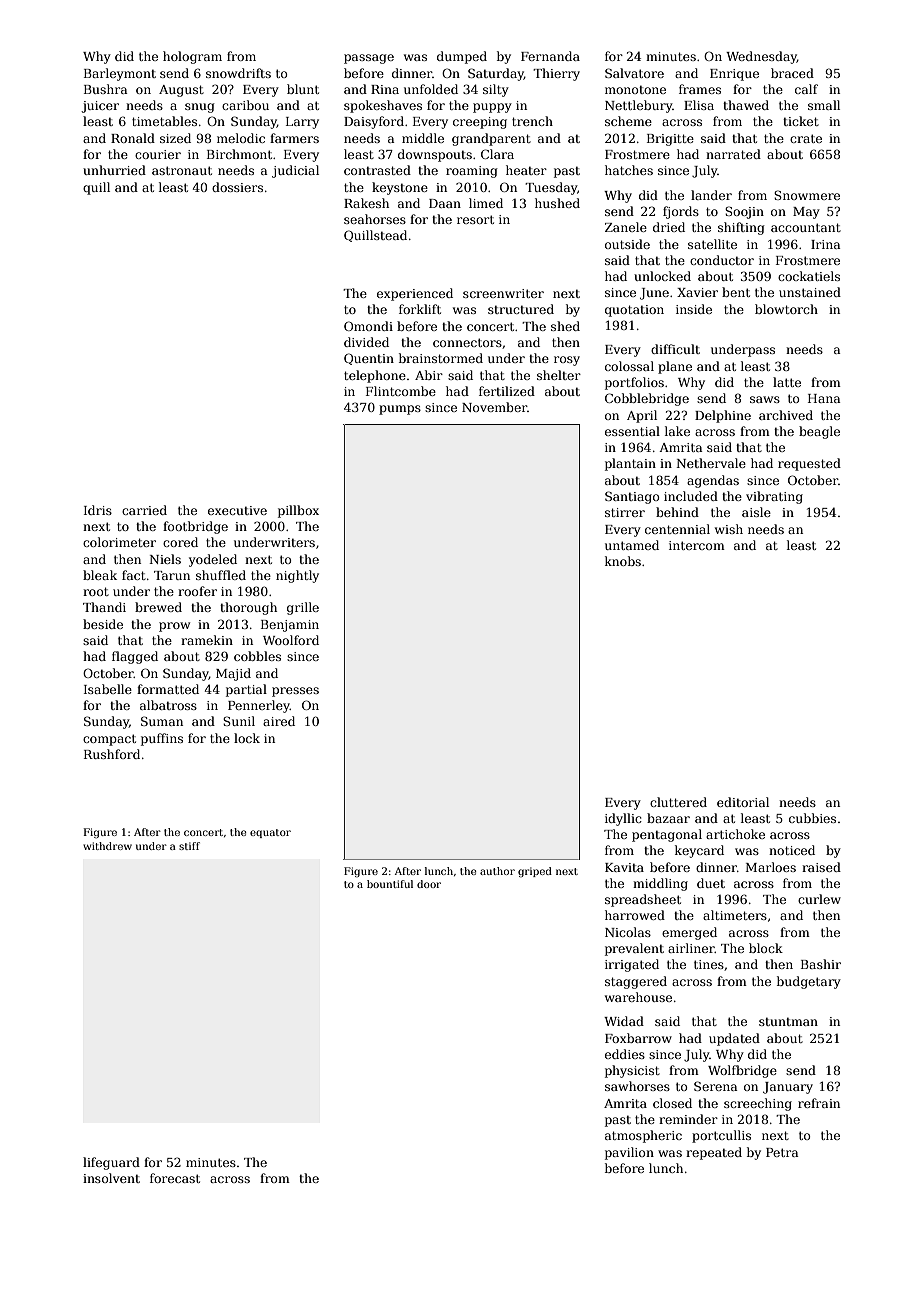 The width and height of the document is (924, 1308). I want to click on grille, so click(303, 608).
